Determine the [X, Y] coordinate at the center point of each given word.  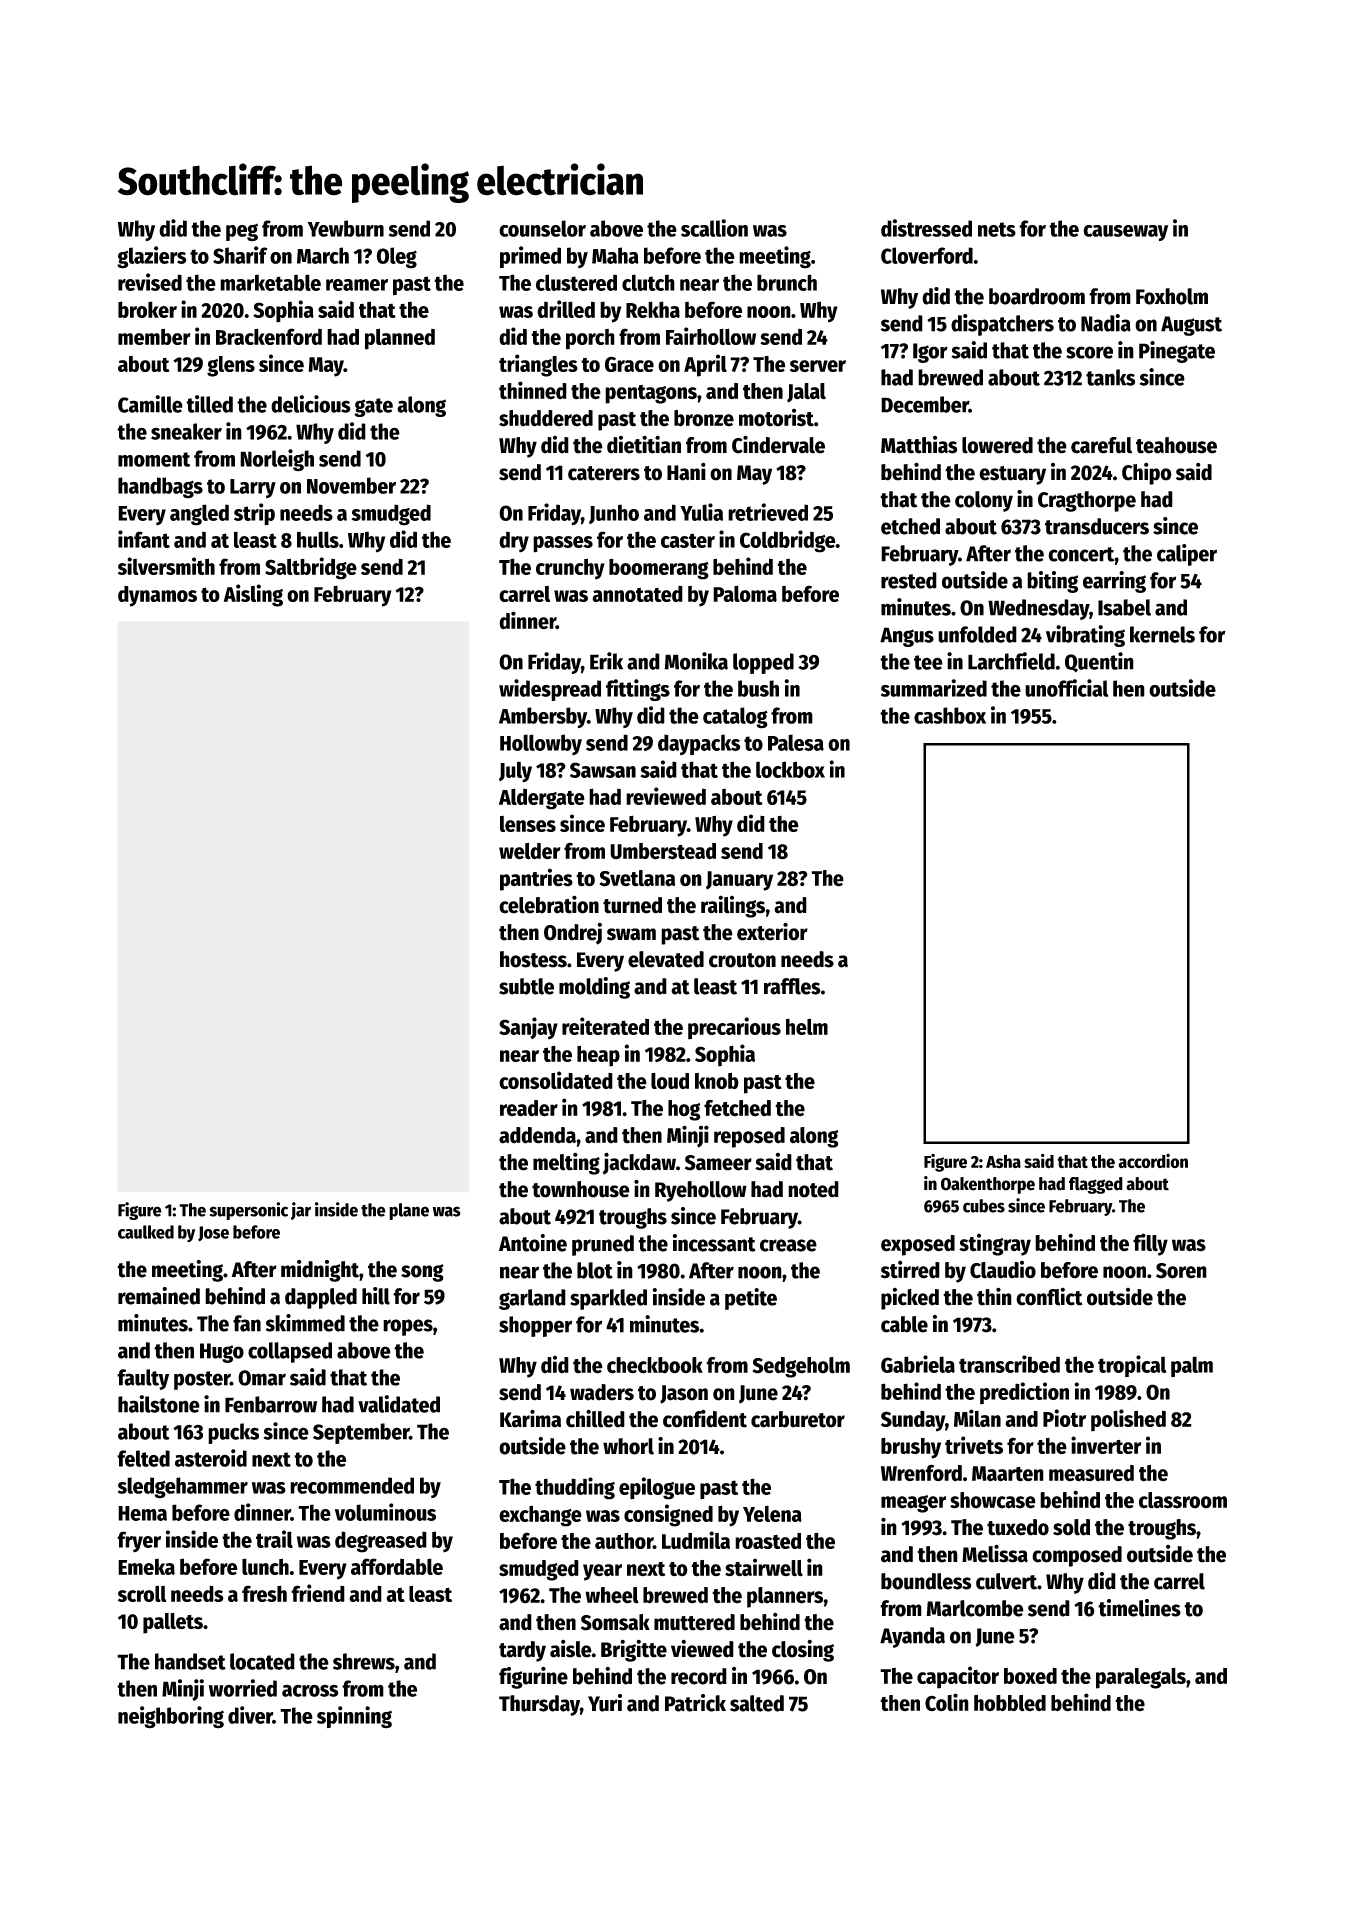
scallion [714, 228]
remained [159, 1296]
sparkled [608, 1299]
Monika [696, 661]
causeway [1125, 233]
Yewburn [346, 228]
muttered [694, 1622]
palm [1192, 1366]
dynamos [157, 596]
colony [984, 501]
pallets [173, 1623]
